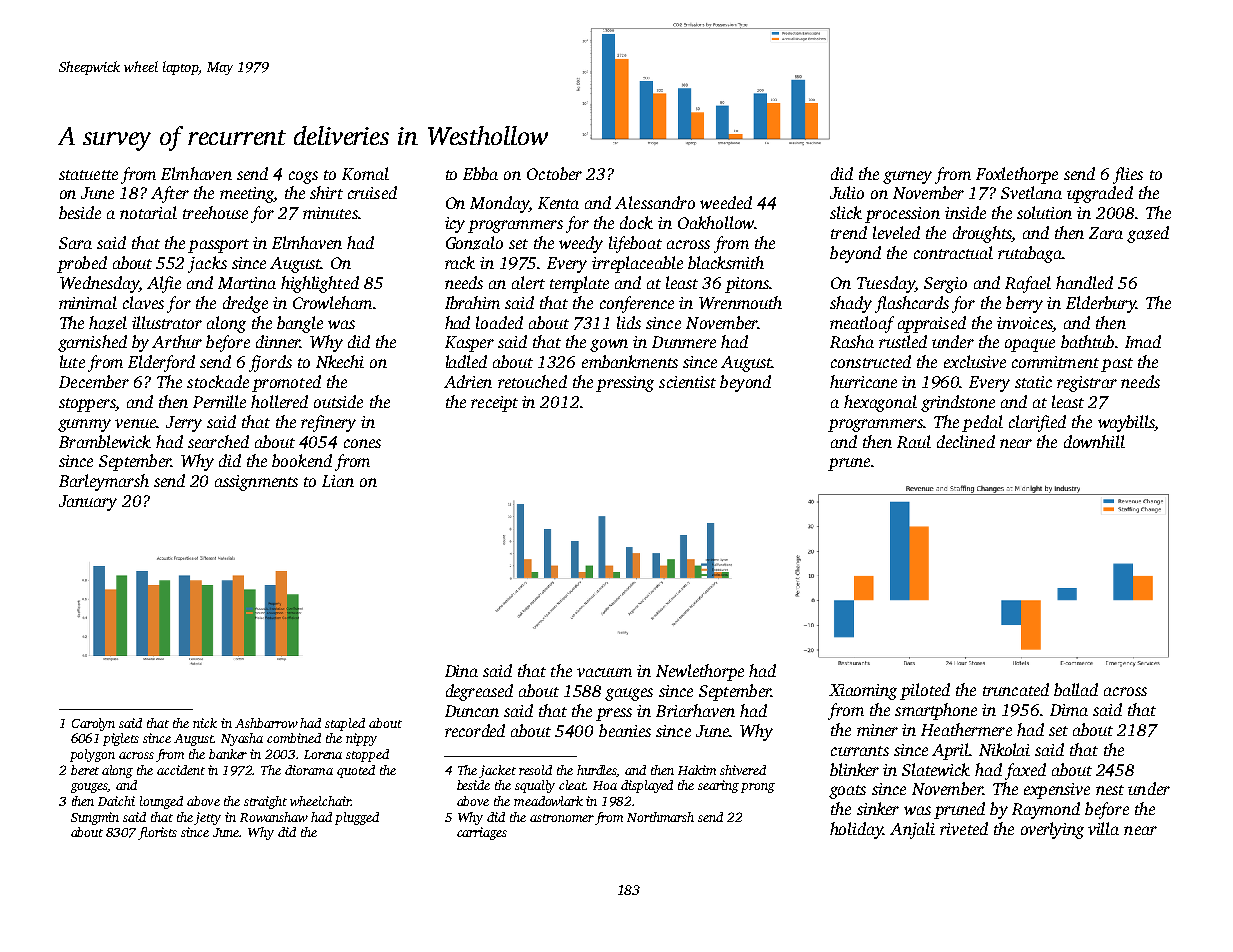 The height and width of the screenshot is (952, 1233). What do you see at coordinates (1037, 423) in the screenshot?
I see `clarified` at bounding box center [1037, 423].
